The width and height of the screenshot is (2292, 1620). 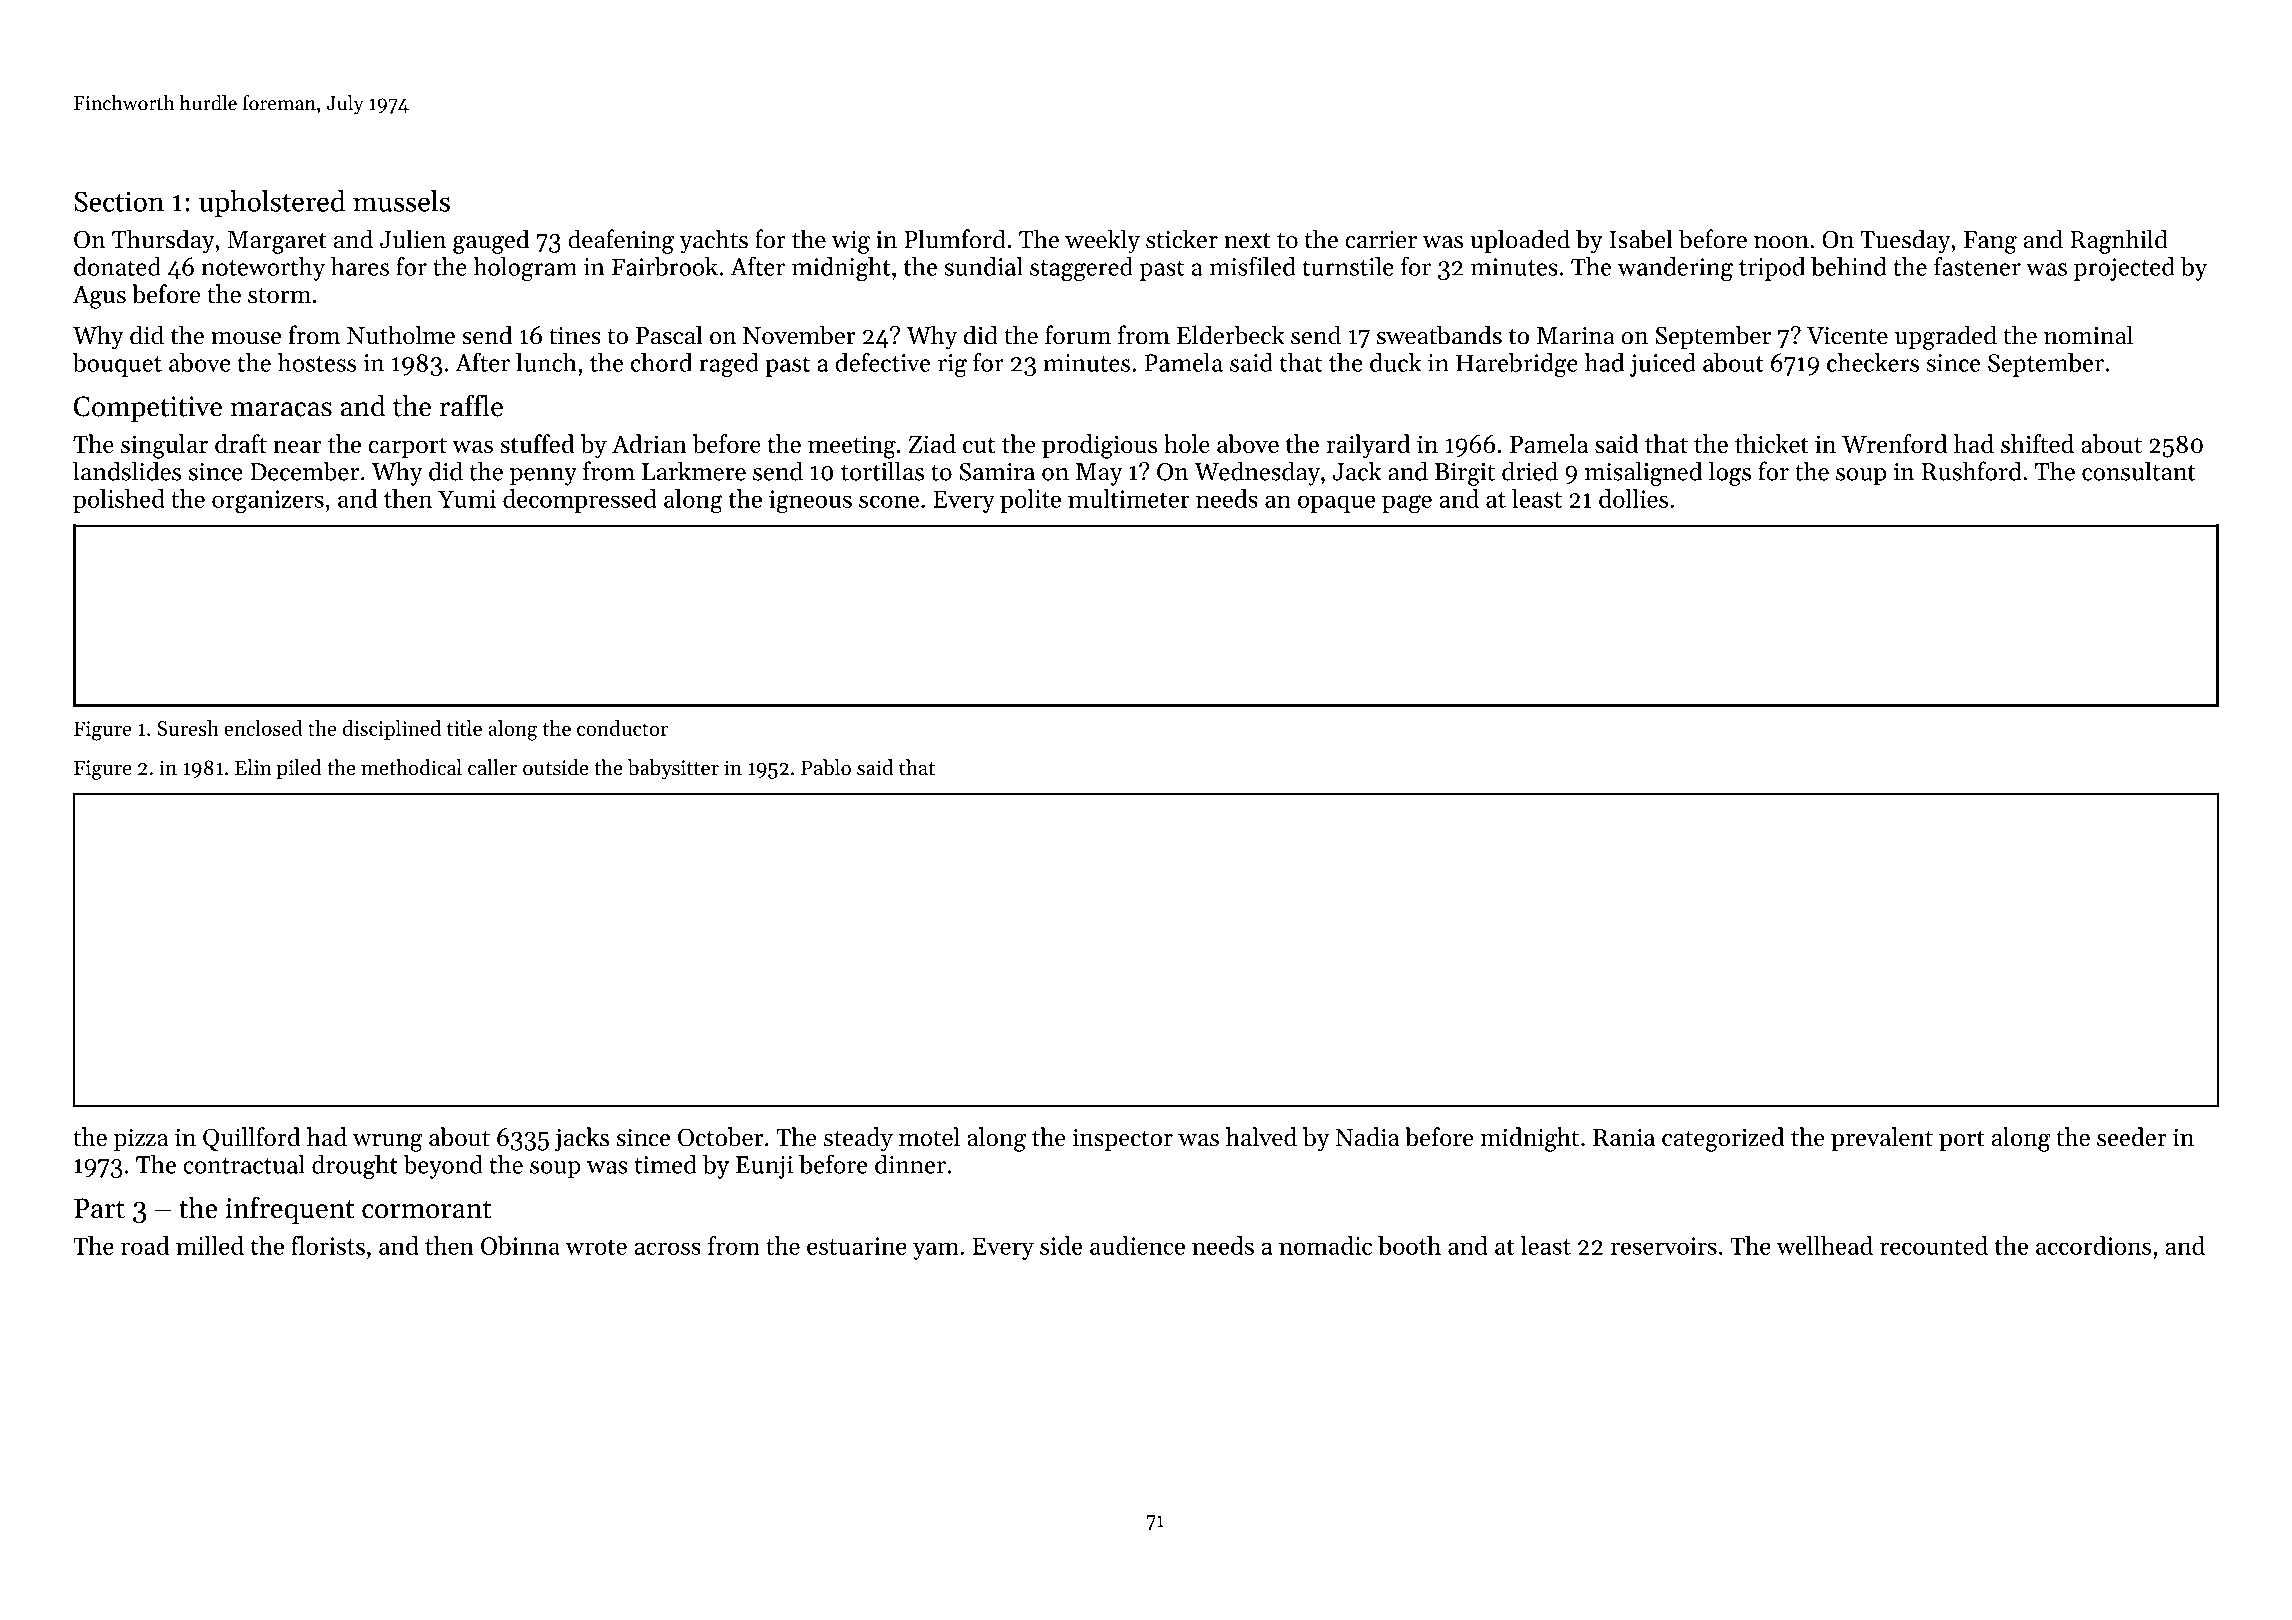 I want to click on prevalent, so click(x=1882, y=1139).
